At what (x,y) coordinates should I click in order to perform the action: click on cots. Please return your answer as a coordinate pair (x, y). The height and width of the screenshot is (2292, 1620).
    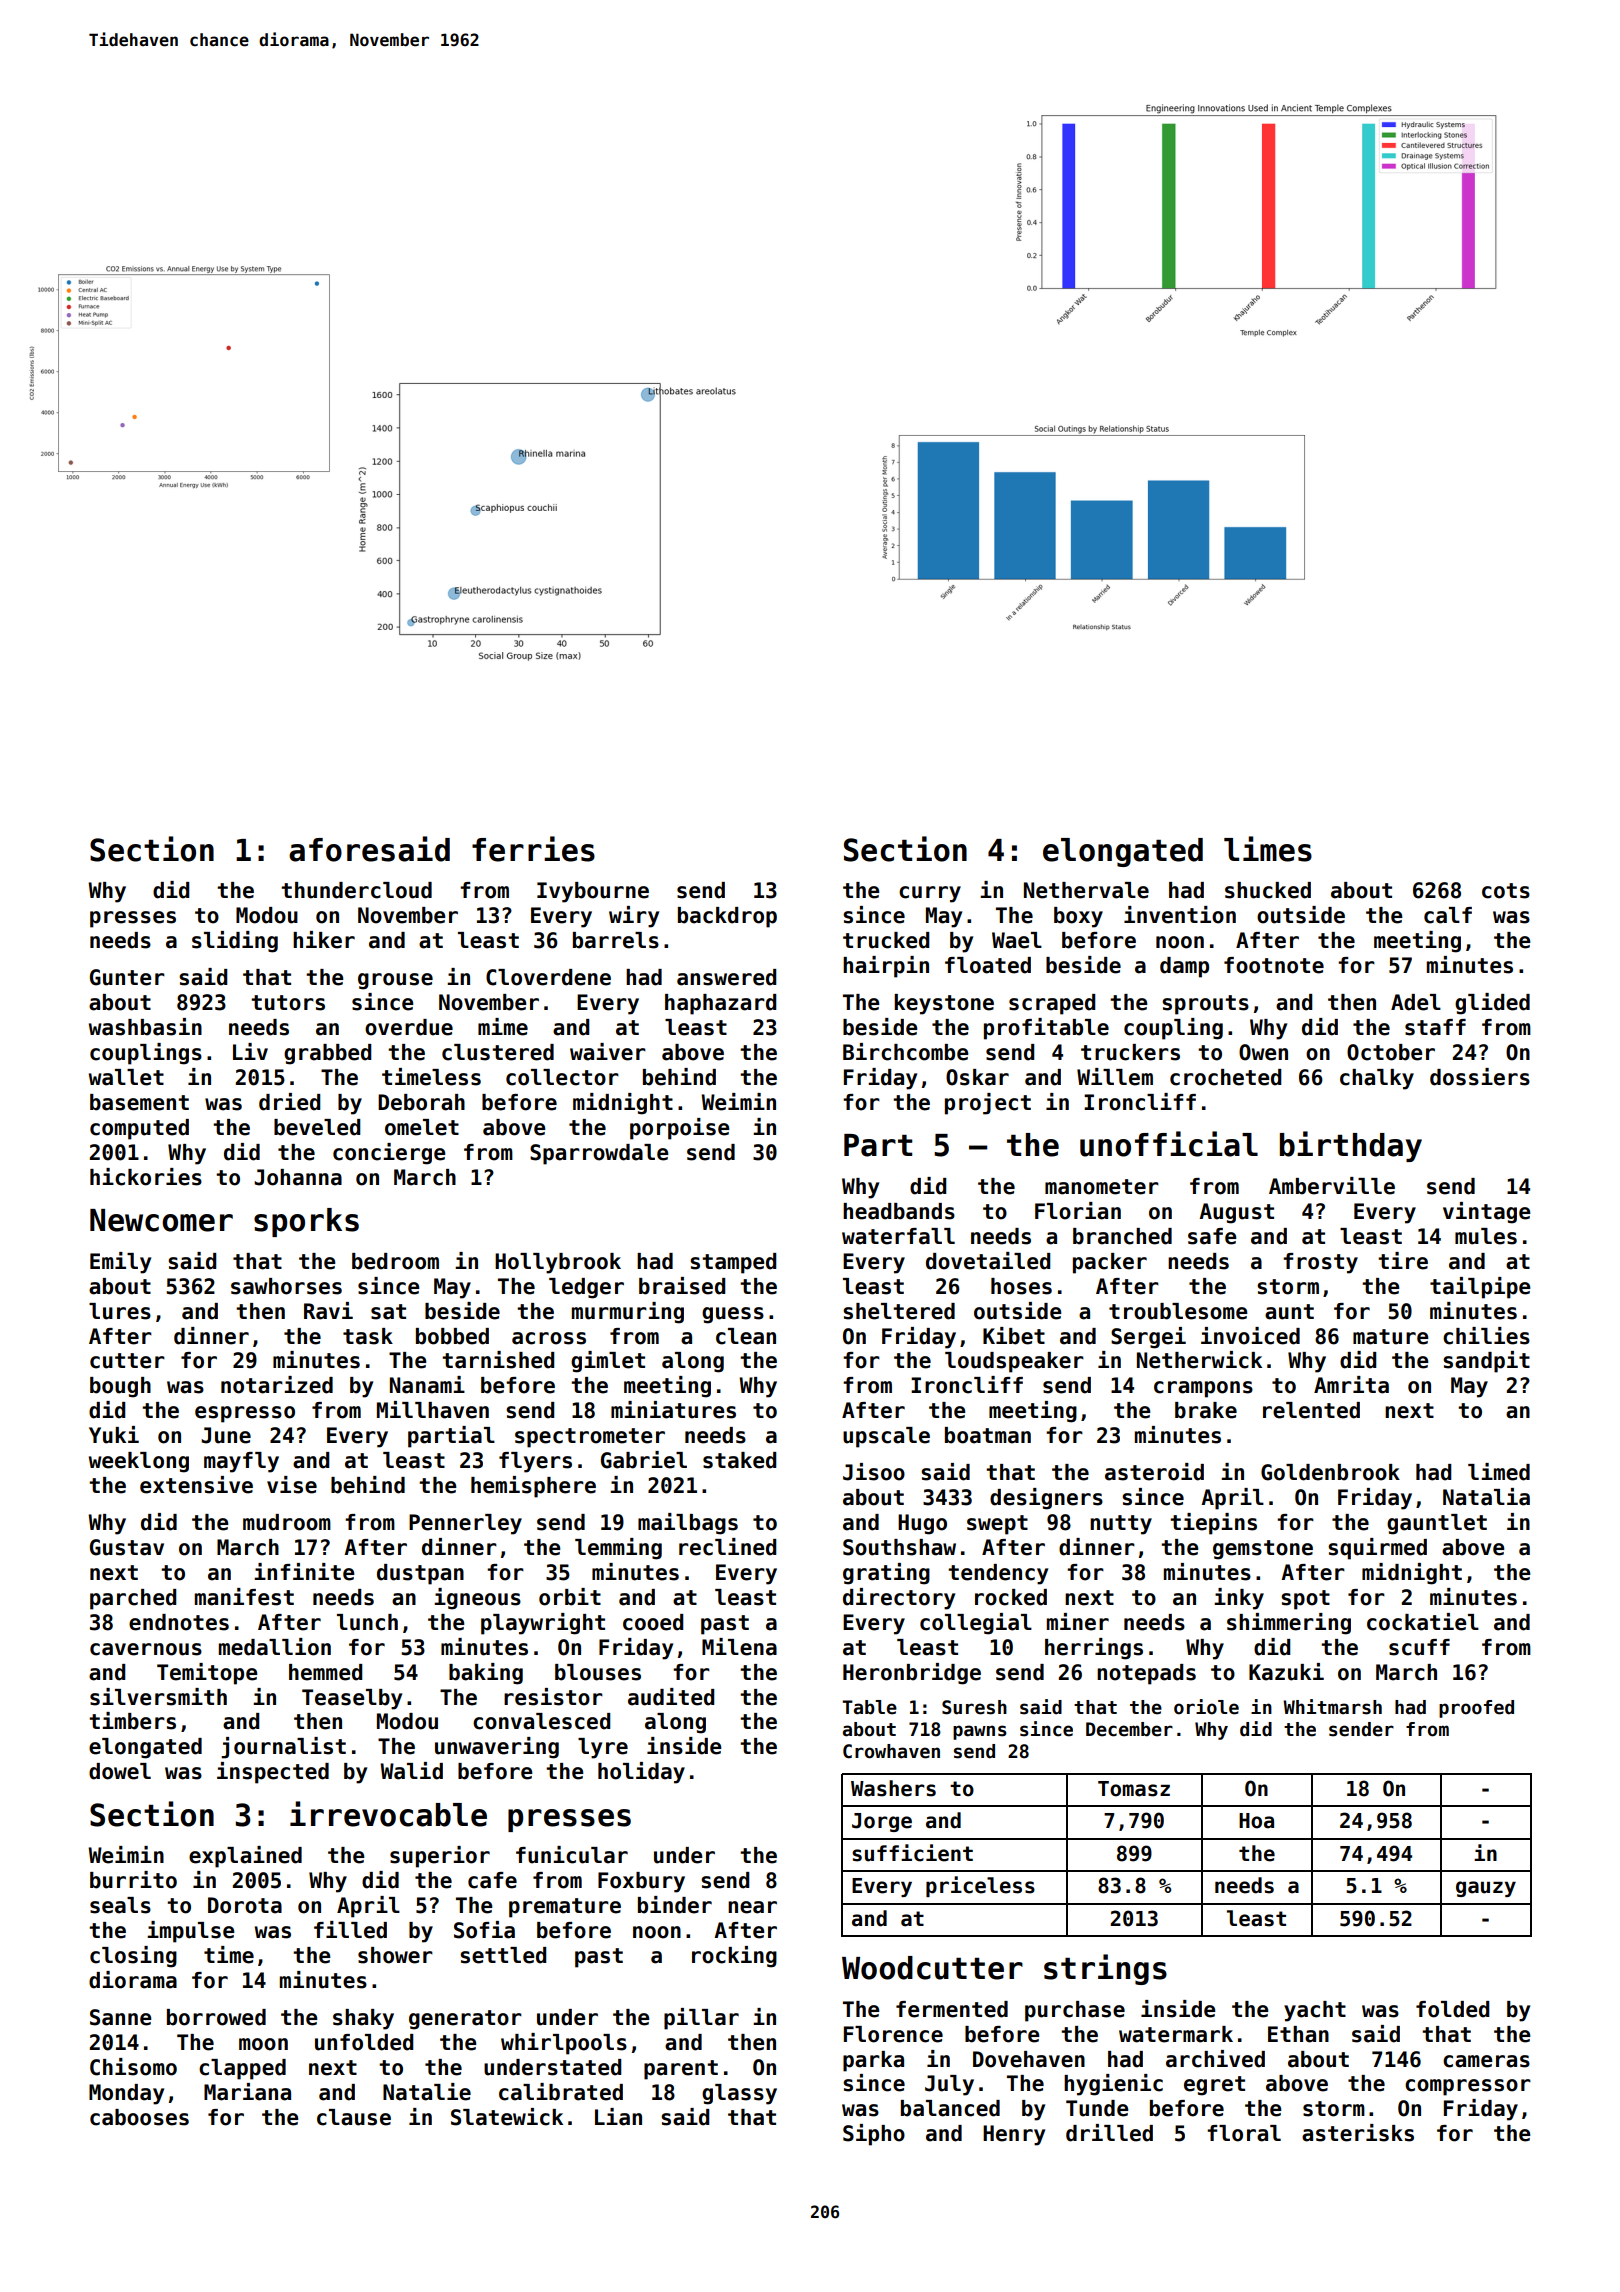
    Looking at the image, I should click on (1506, 891).
